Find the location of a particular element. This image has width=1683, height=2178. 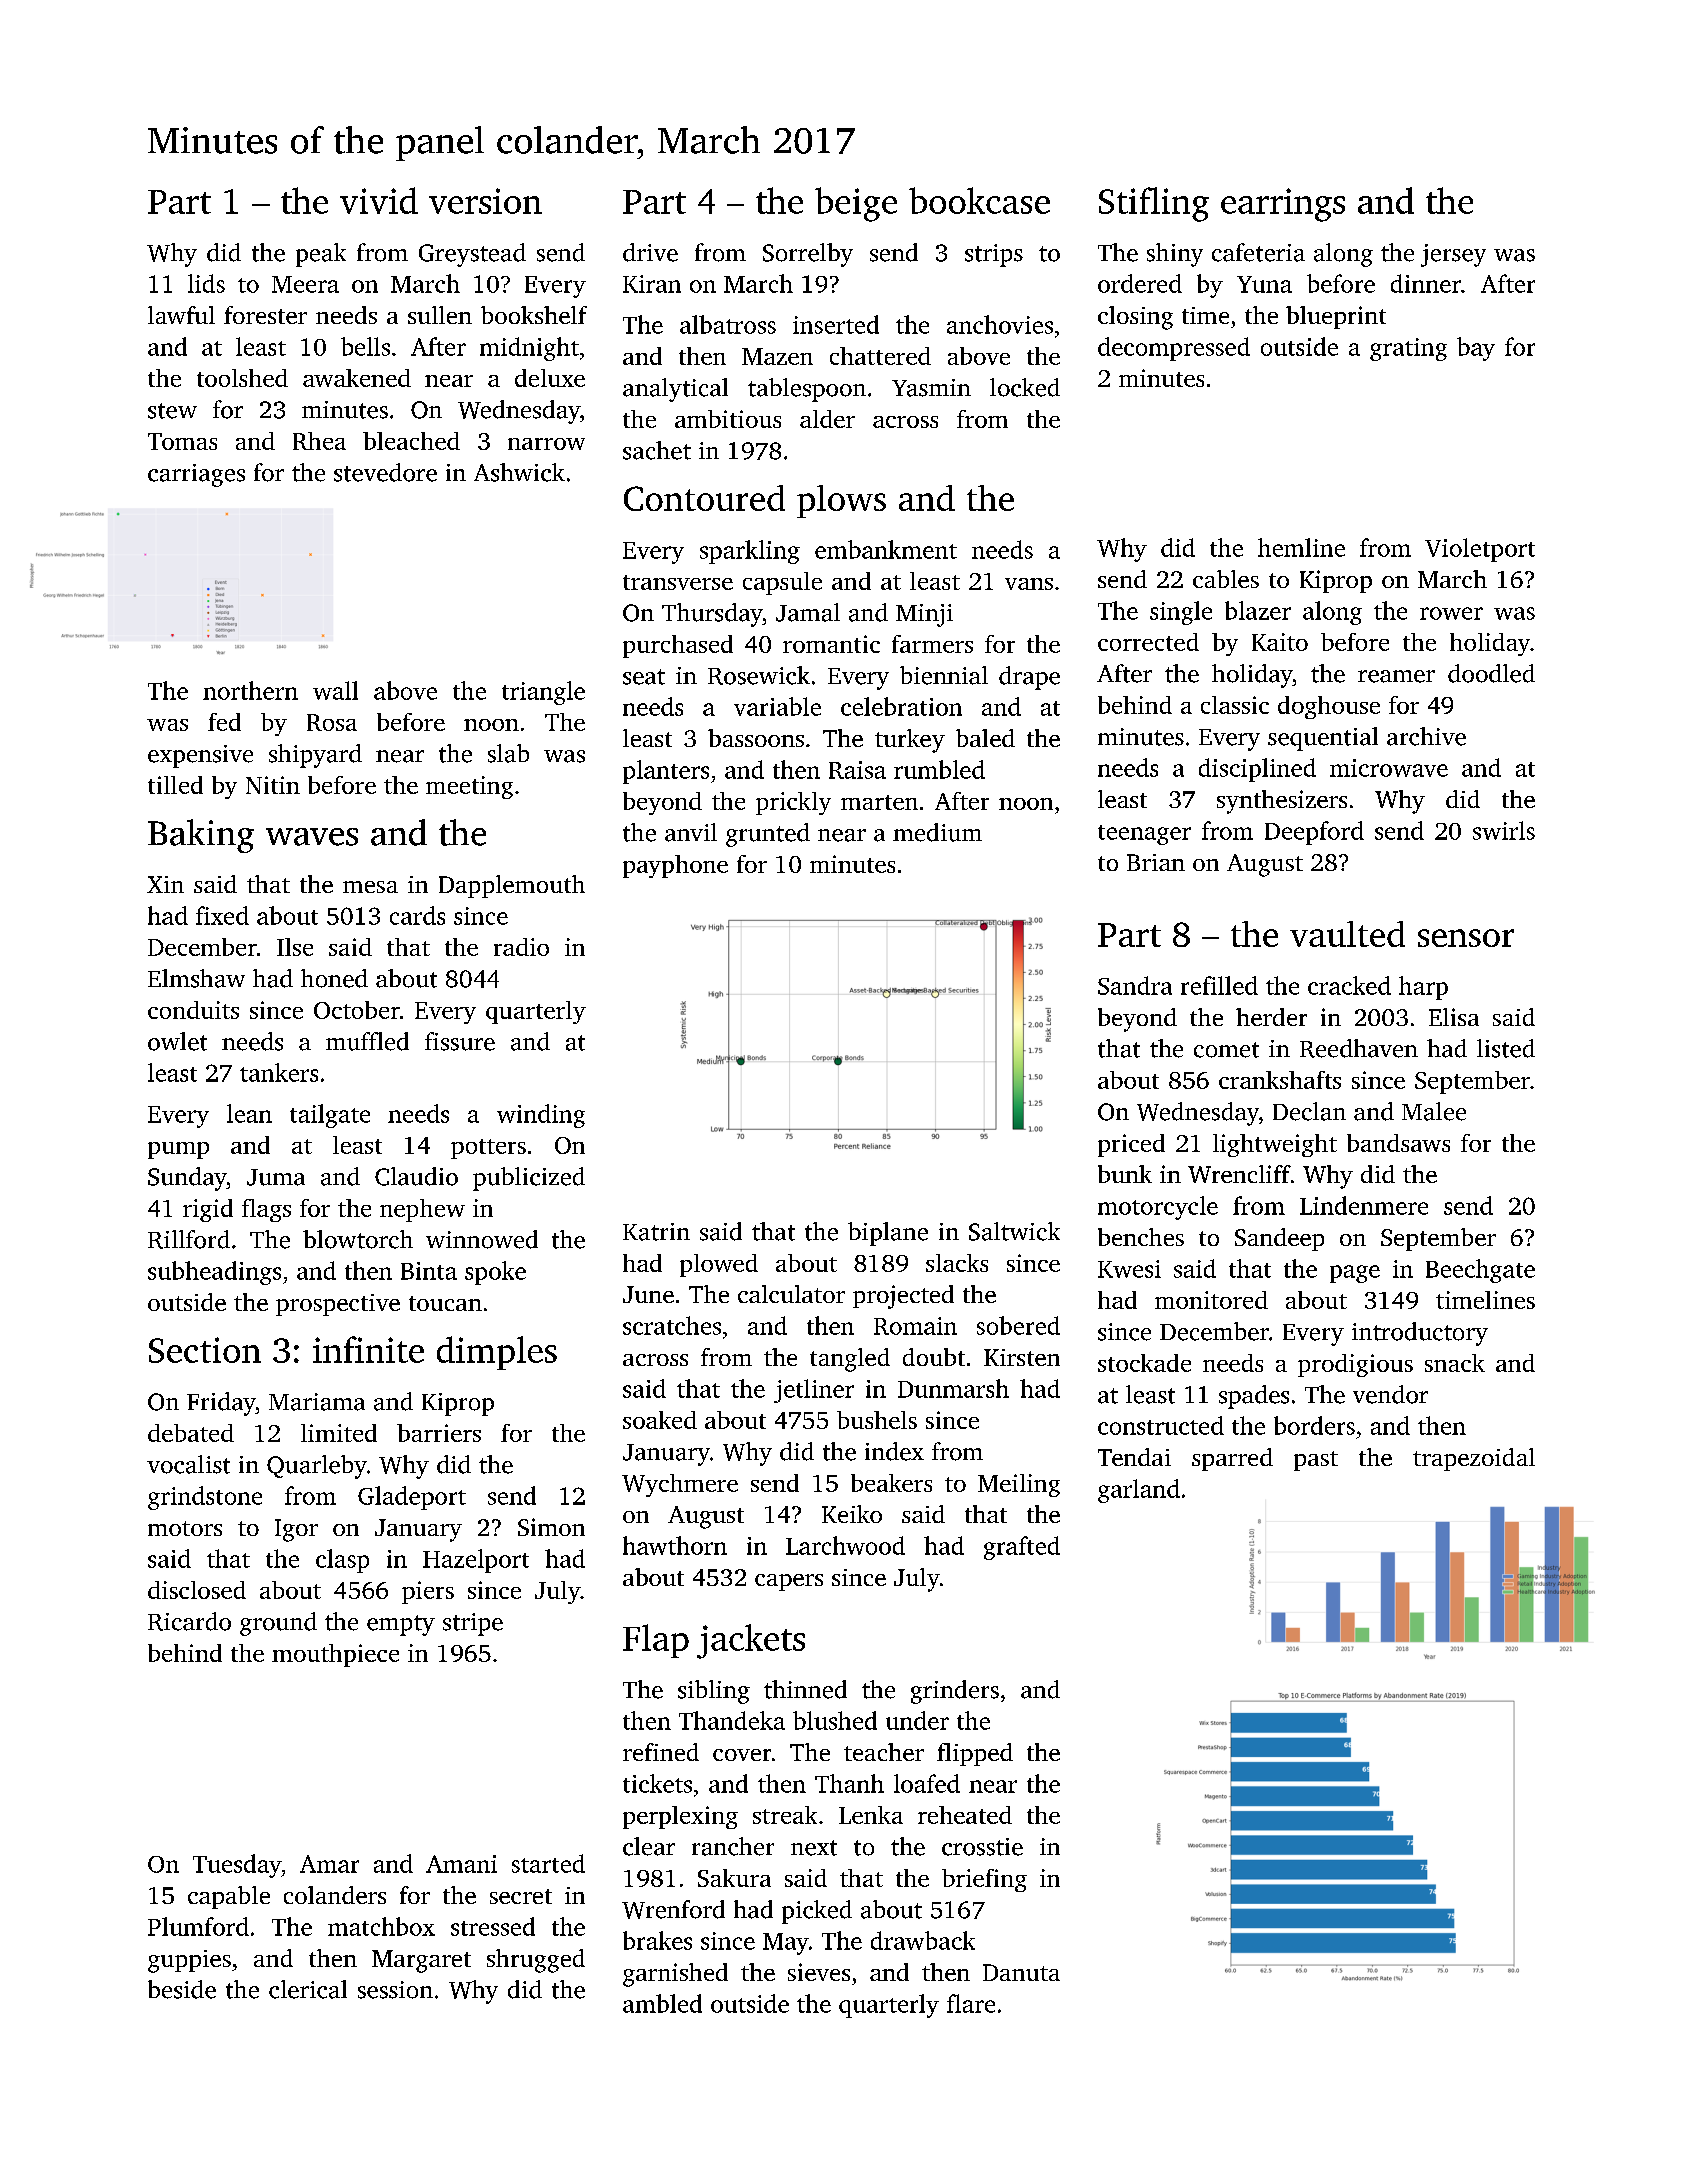

Danuta is located at coordinates (1021, 1972).
